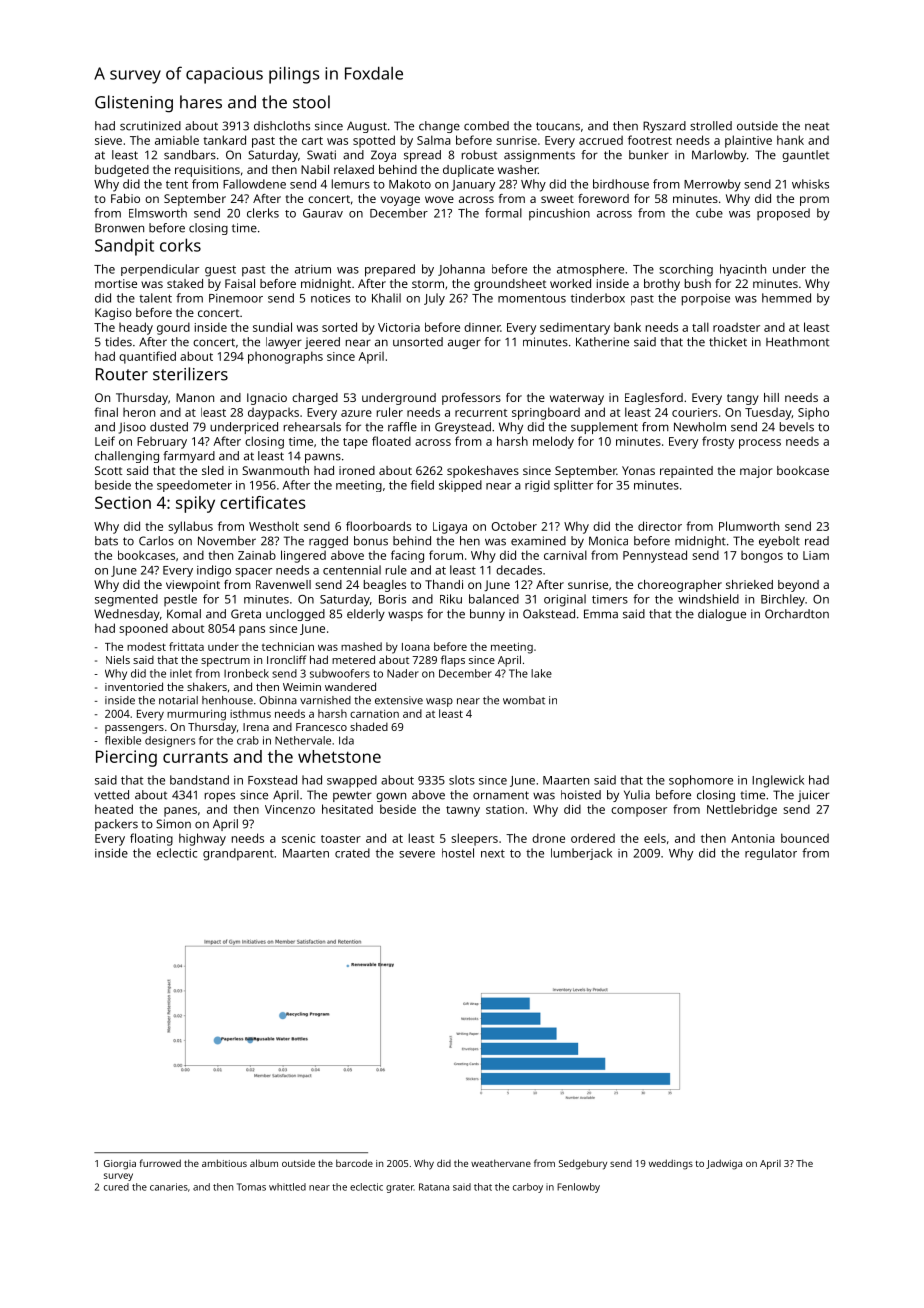 The height and width of the screenshot is (1308, 924). I want to click on dishcloths, so click(282, 126).
